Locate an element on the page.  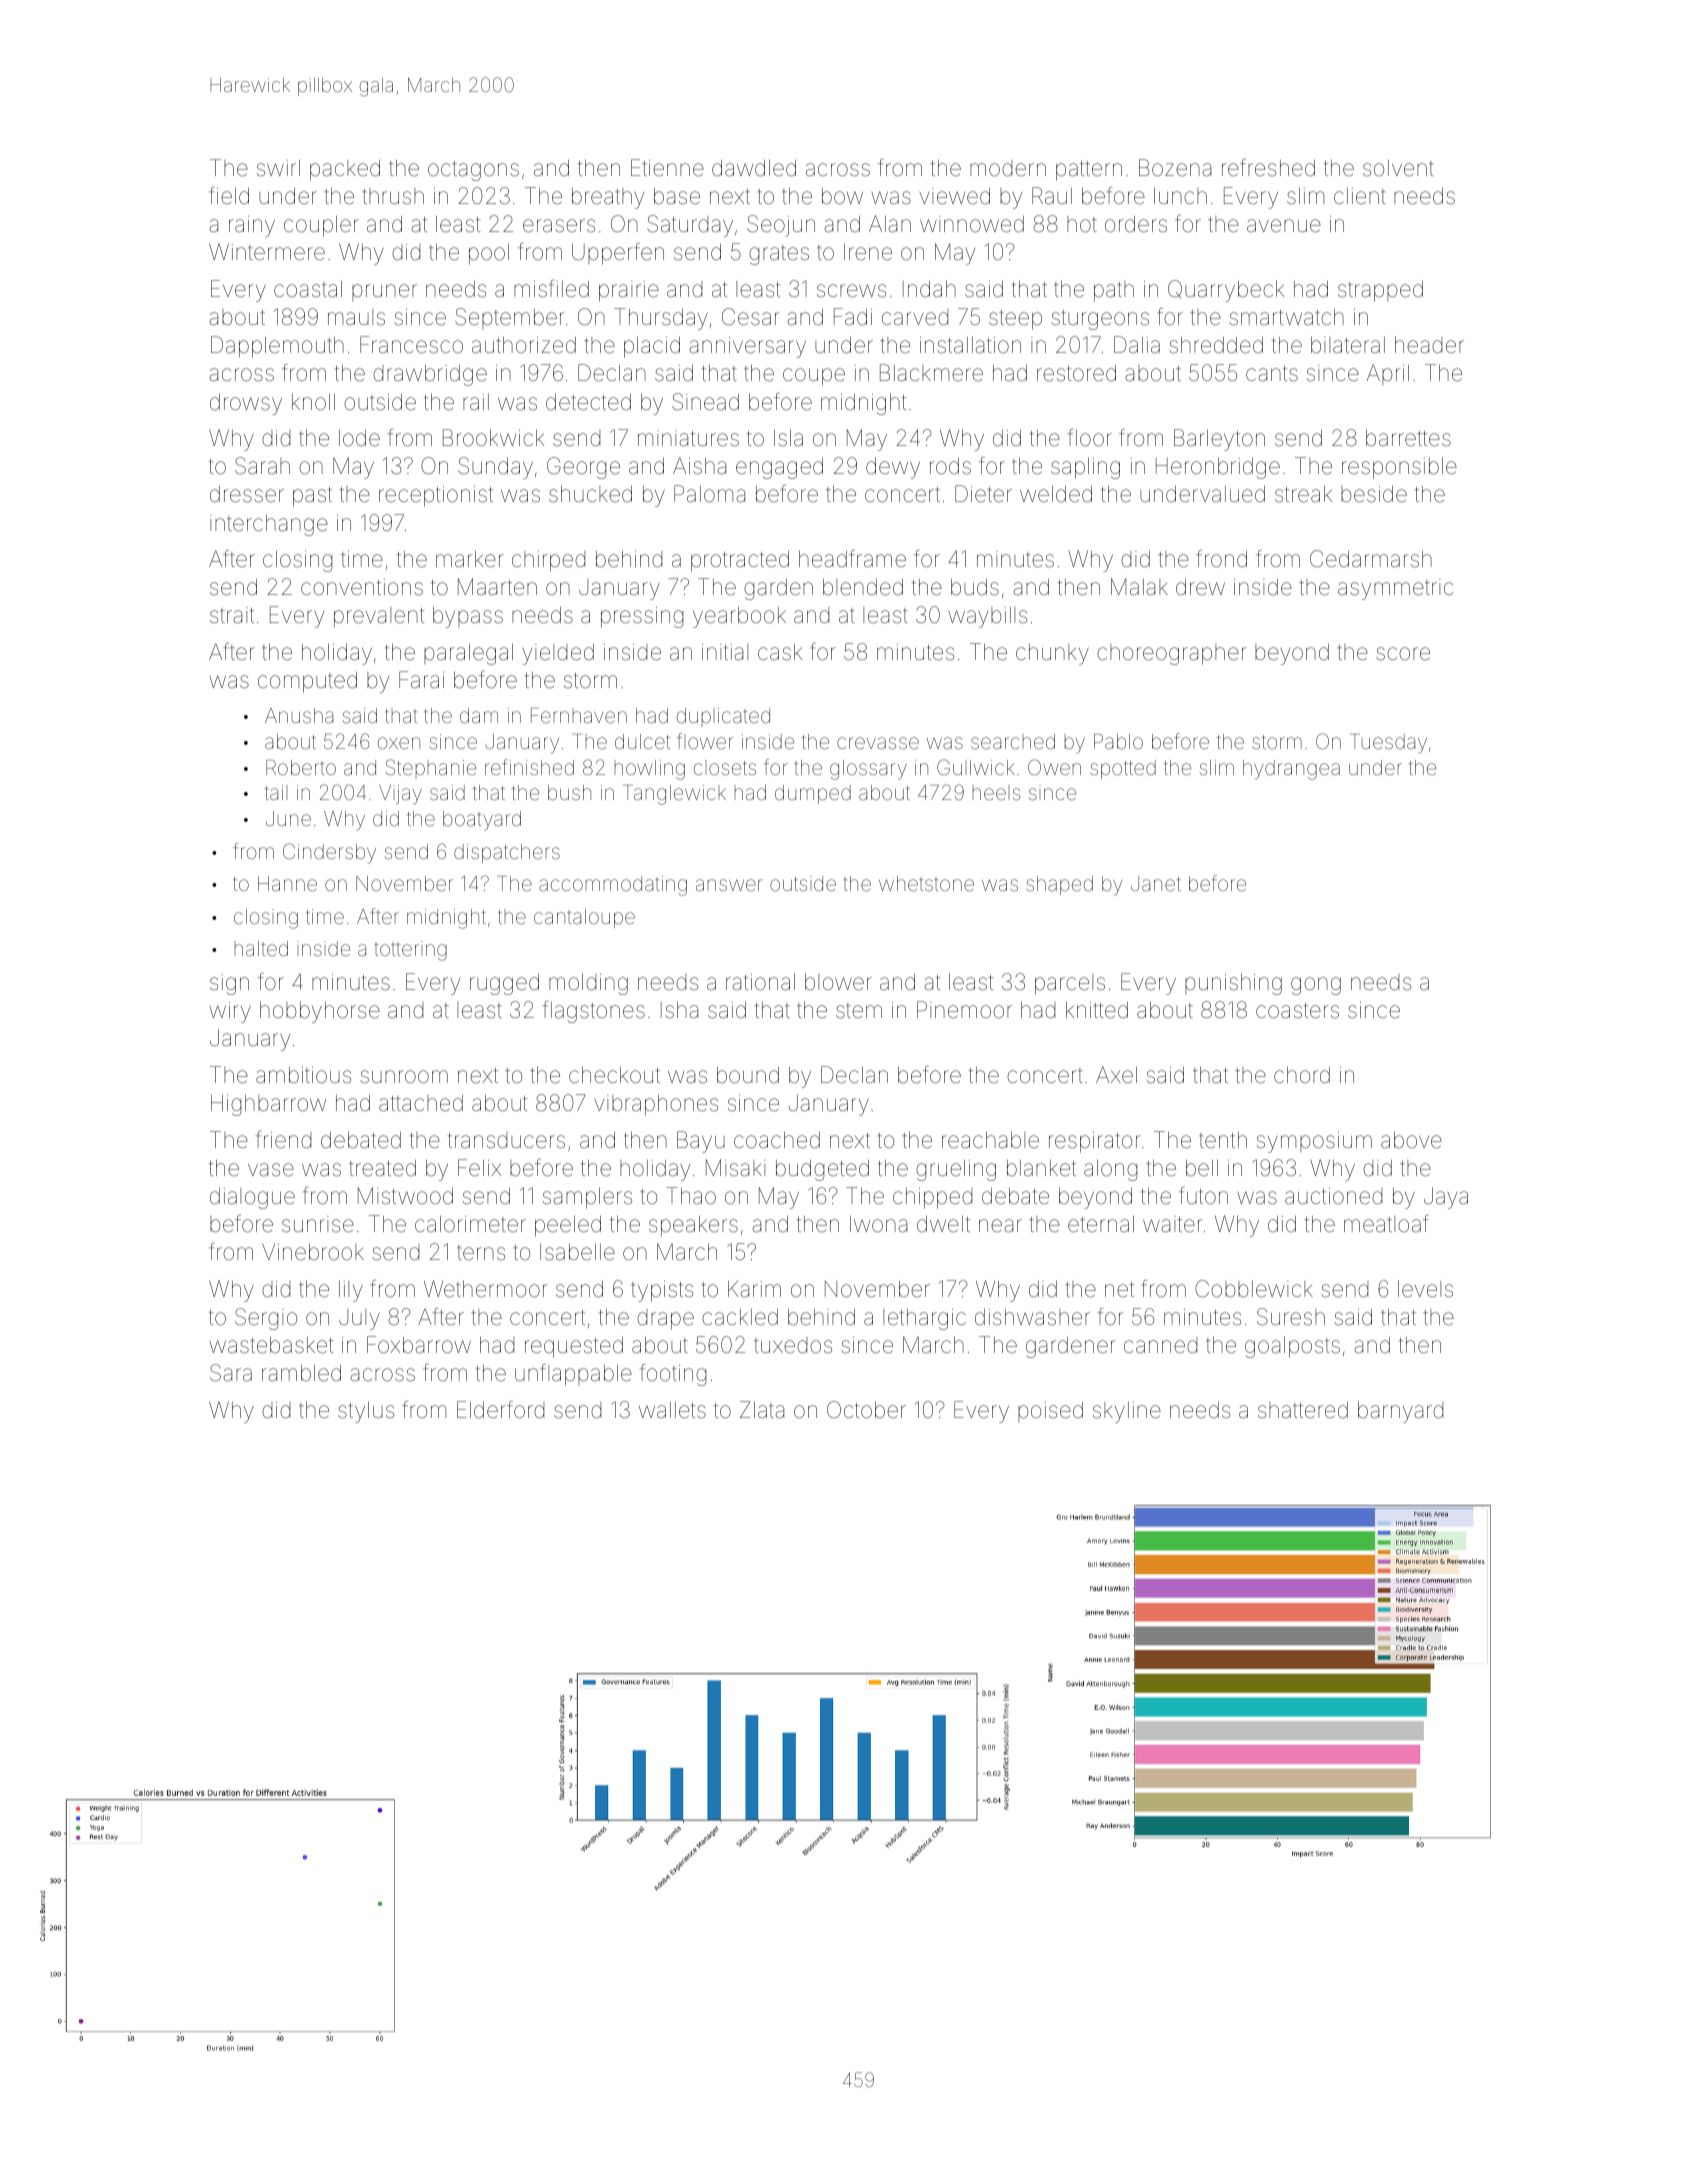
Paloma is located at coordinates (709, 494).
